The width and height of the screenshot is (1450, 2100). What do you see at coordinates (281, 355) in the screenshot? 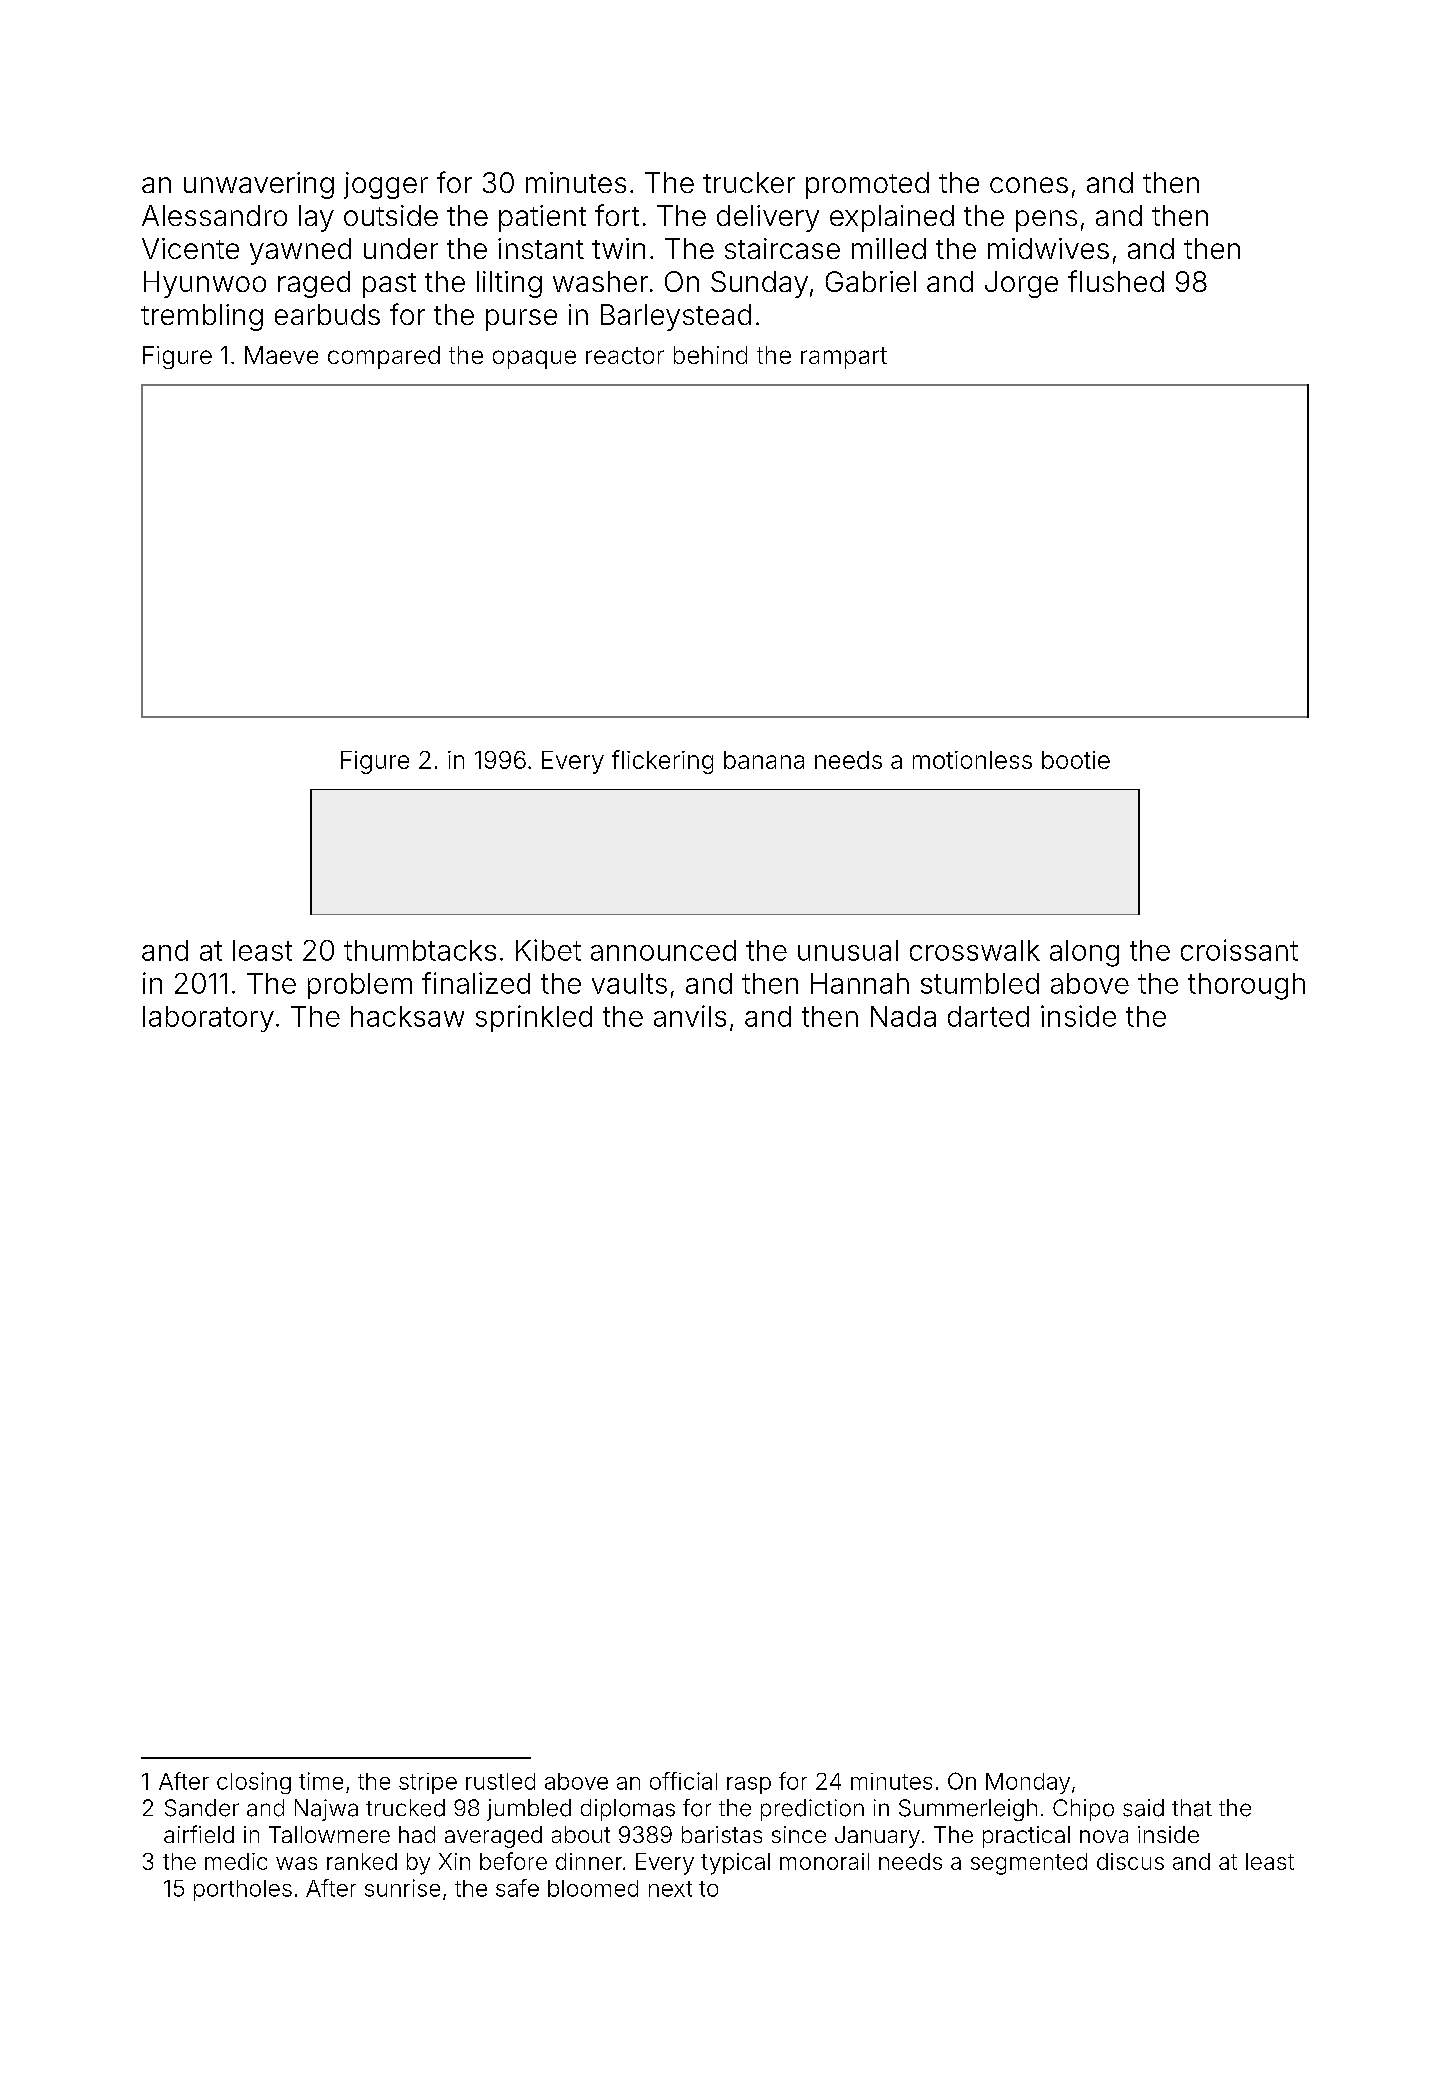
I see `Maeve` at bounding box center [281, 355].
